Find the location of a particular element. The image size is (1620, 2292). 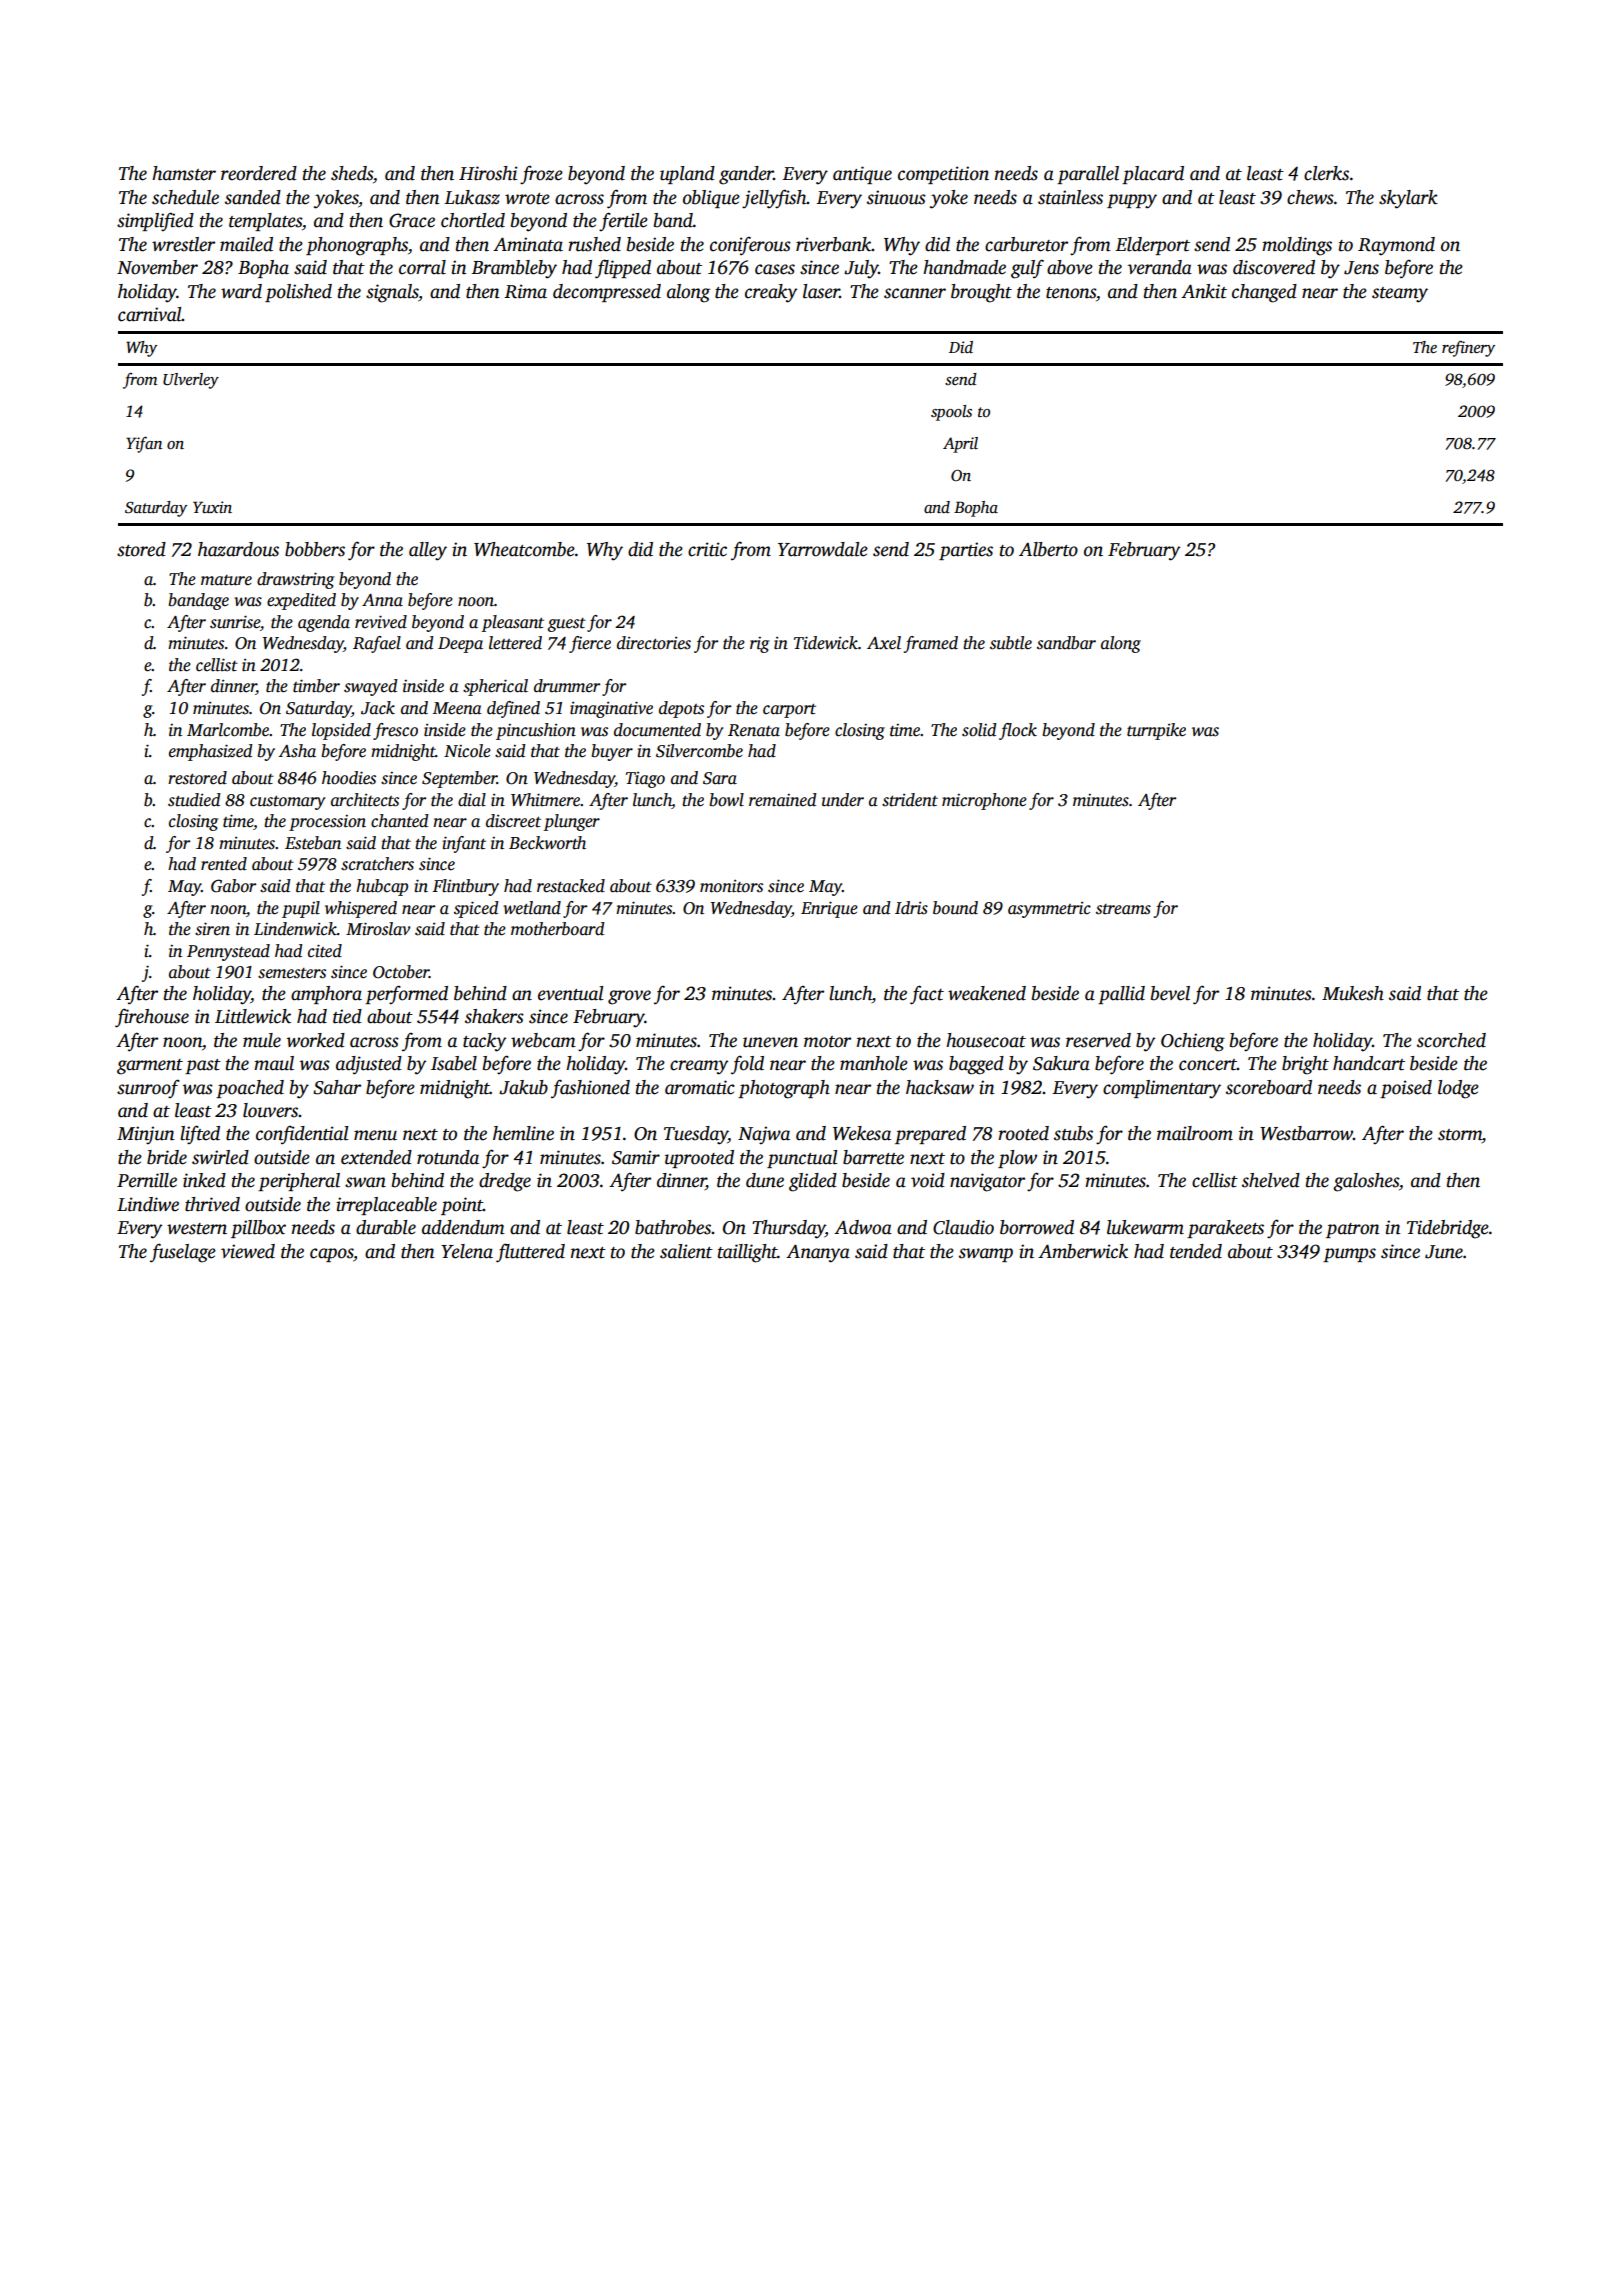

simplified is located at coordinates (155, 222).
